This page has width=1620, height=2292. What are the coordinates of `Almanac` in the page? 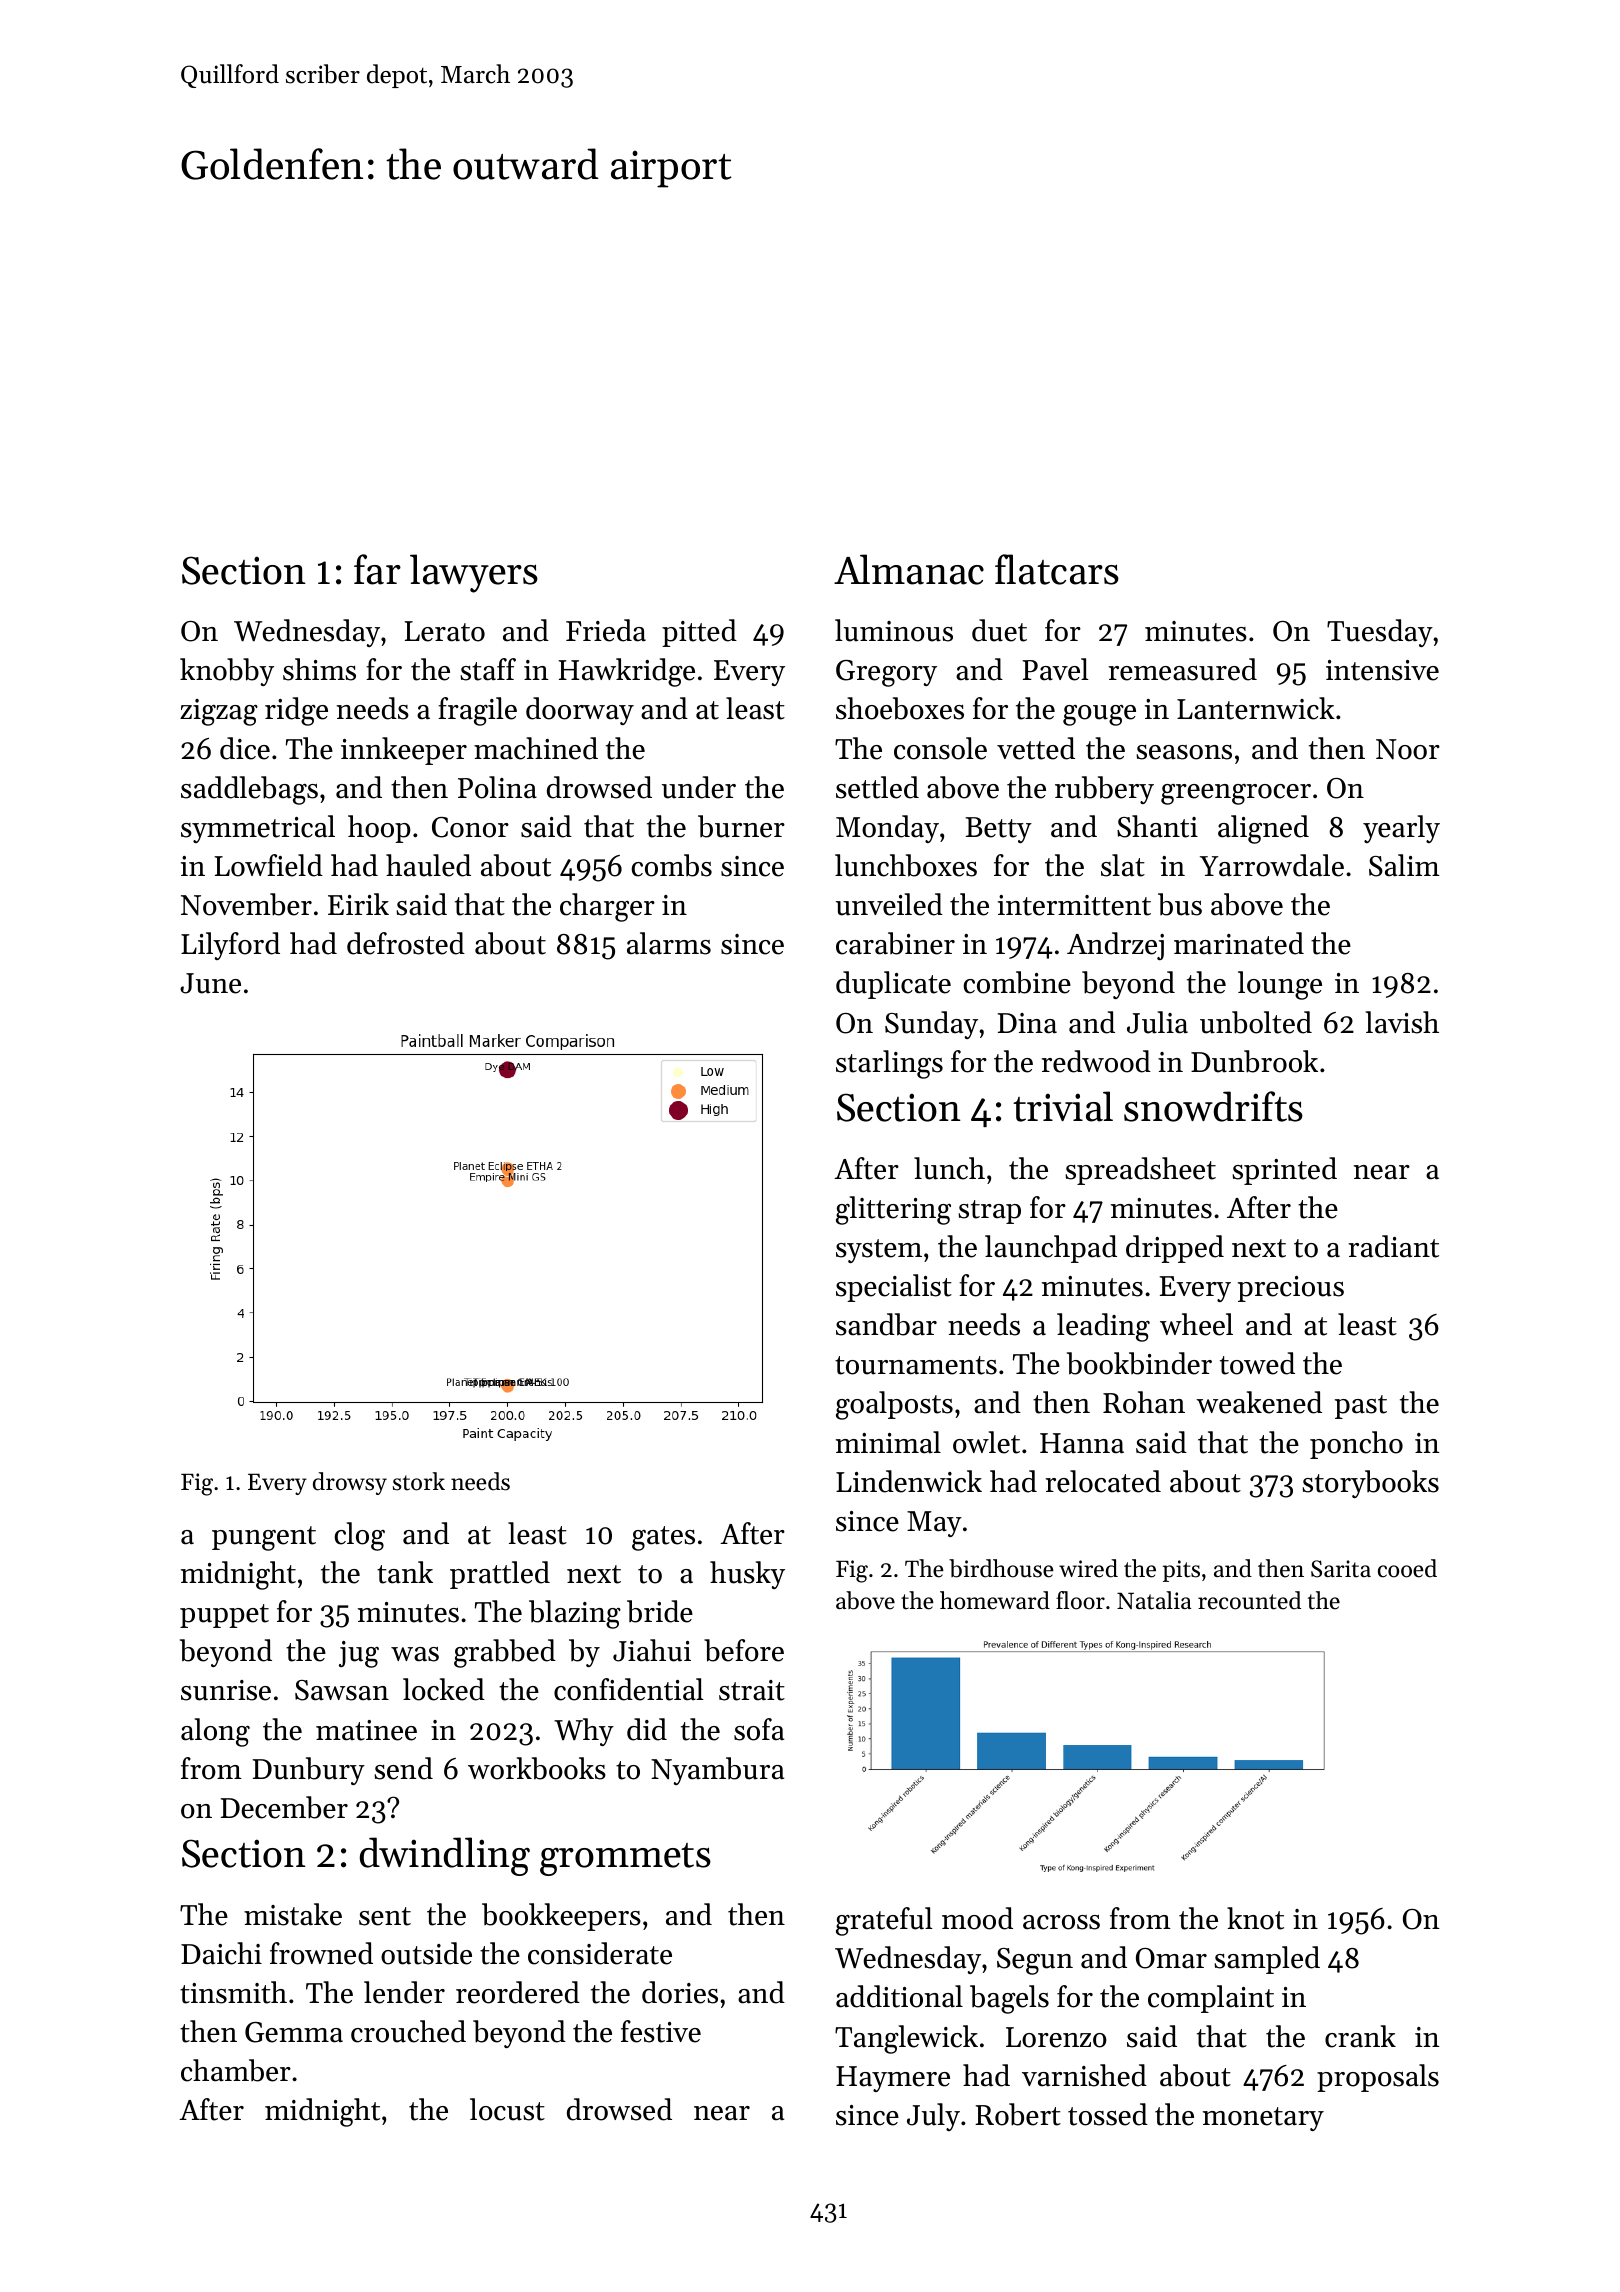 It's located at (909, 569).
